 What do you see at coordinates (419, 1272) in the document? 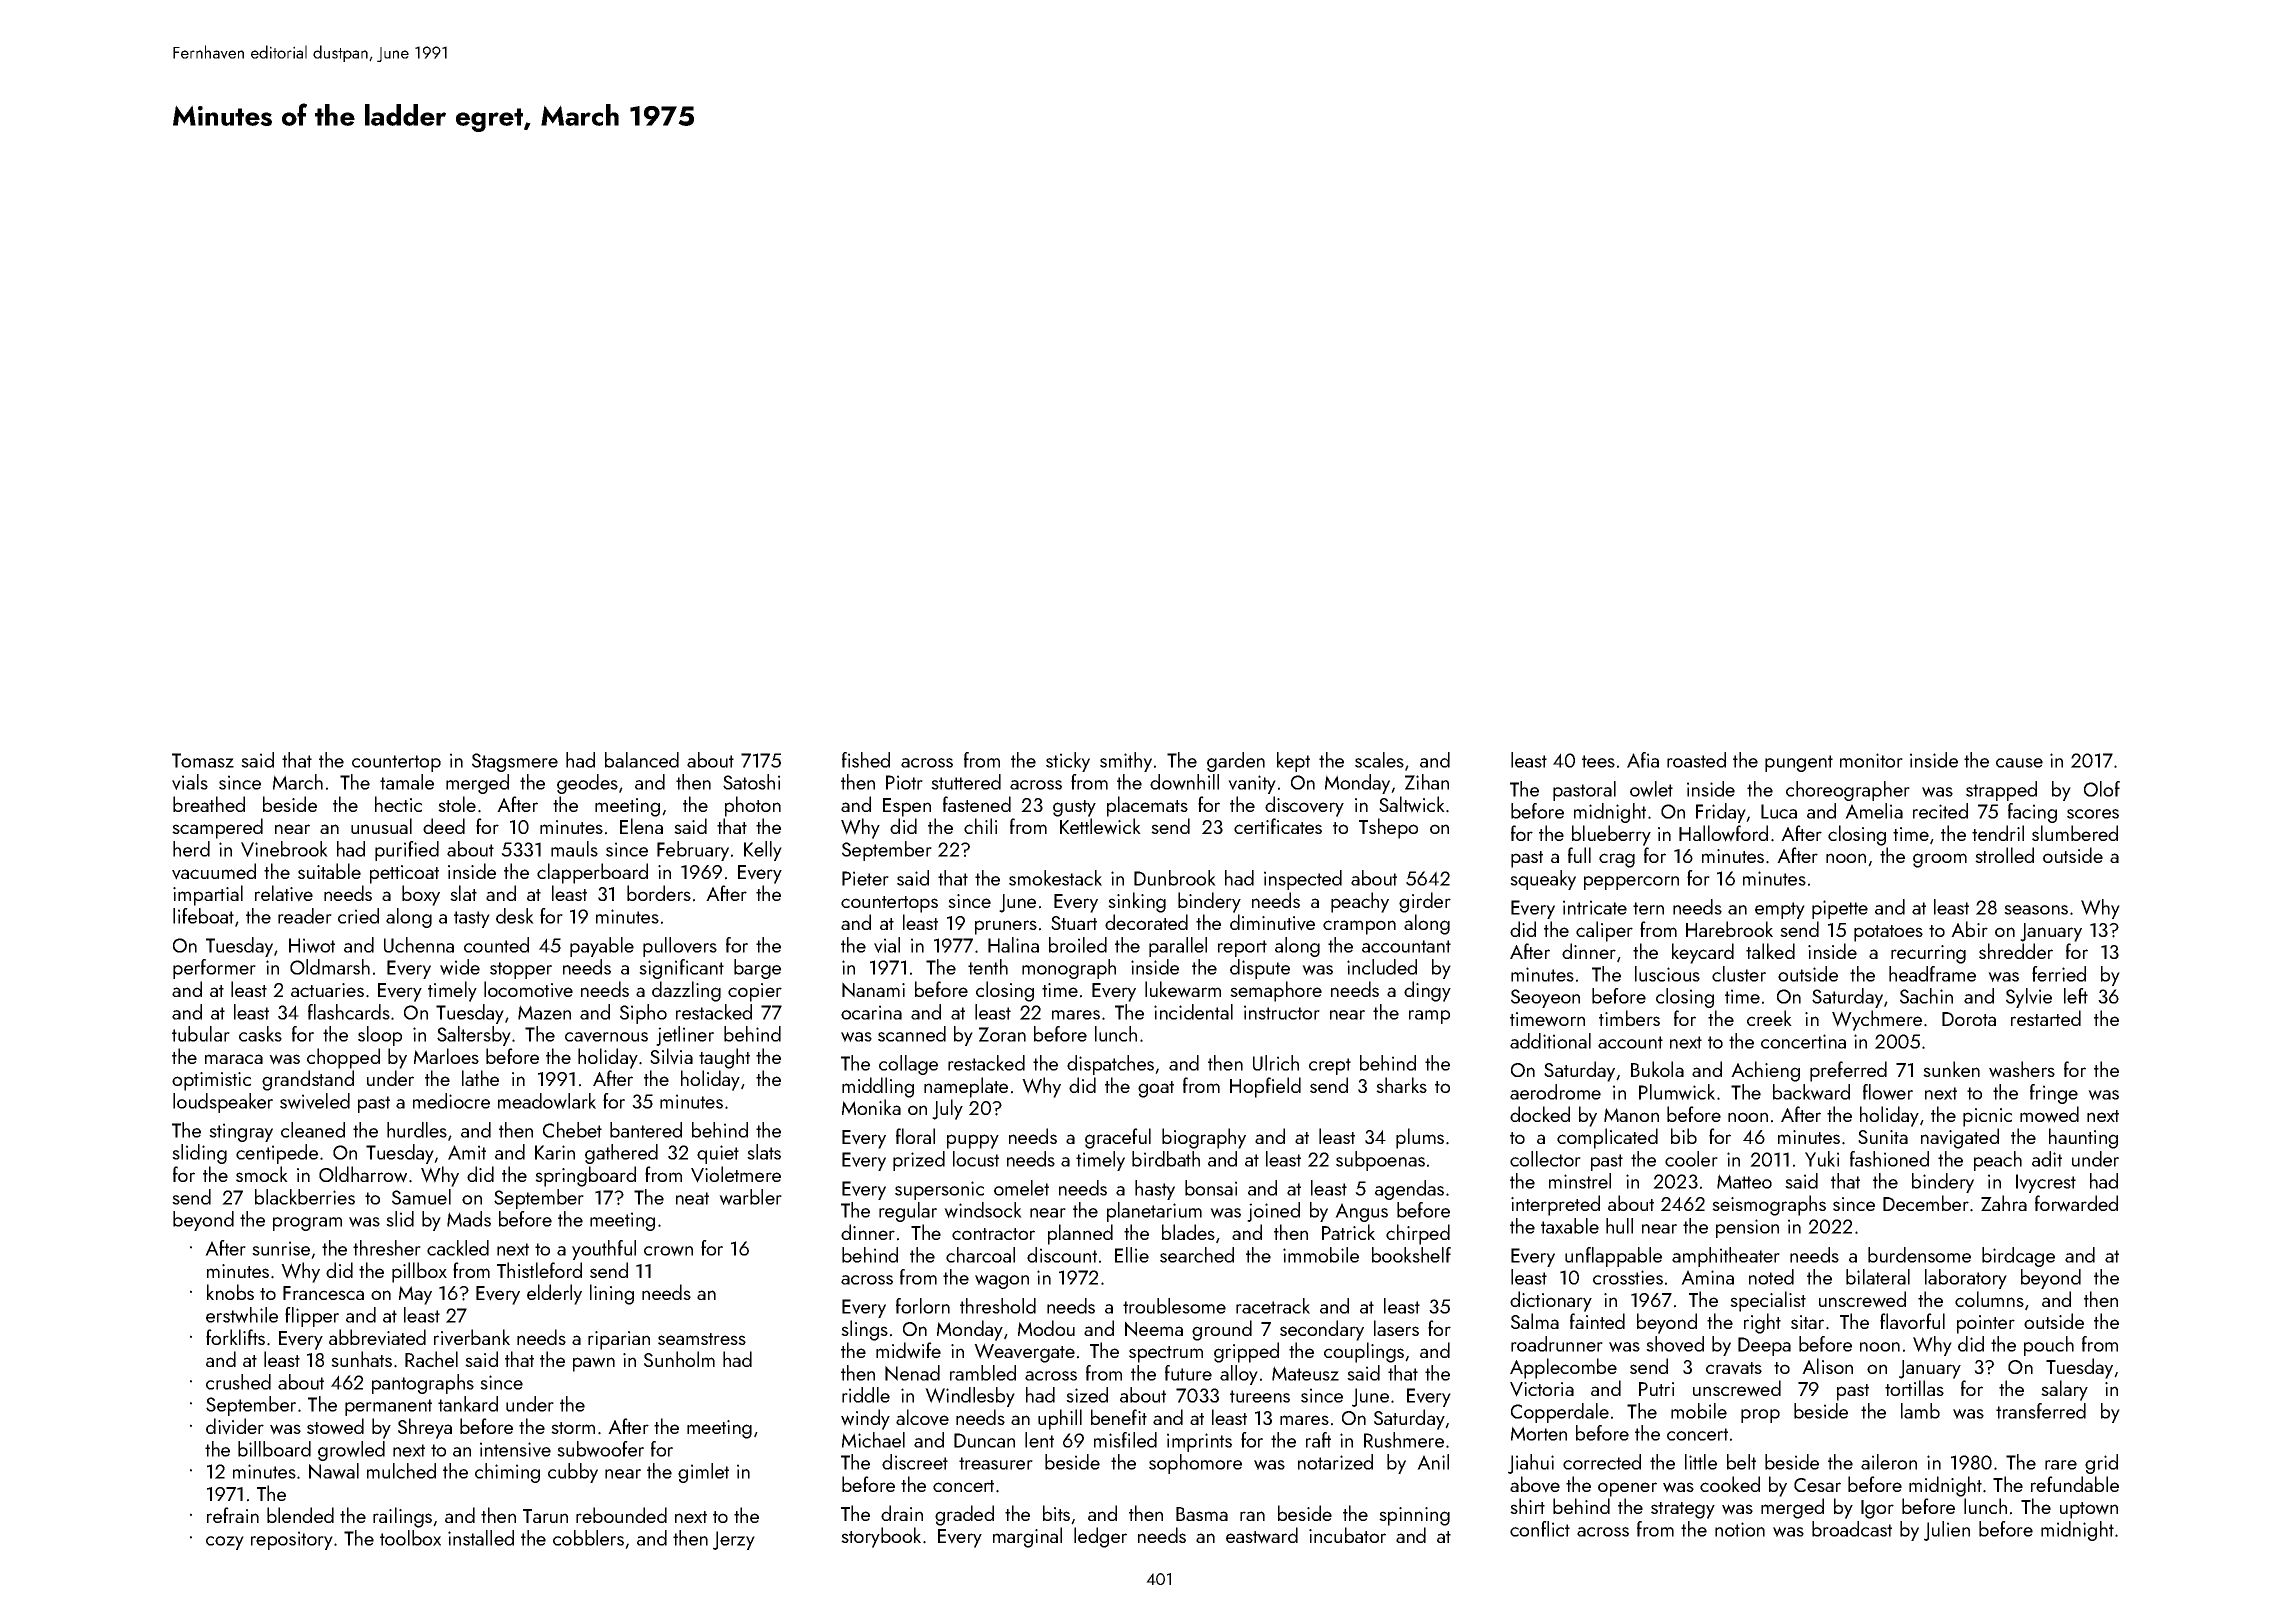
I see `pillbox` at bounding box center [419, 1272].
